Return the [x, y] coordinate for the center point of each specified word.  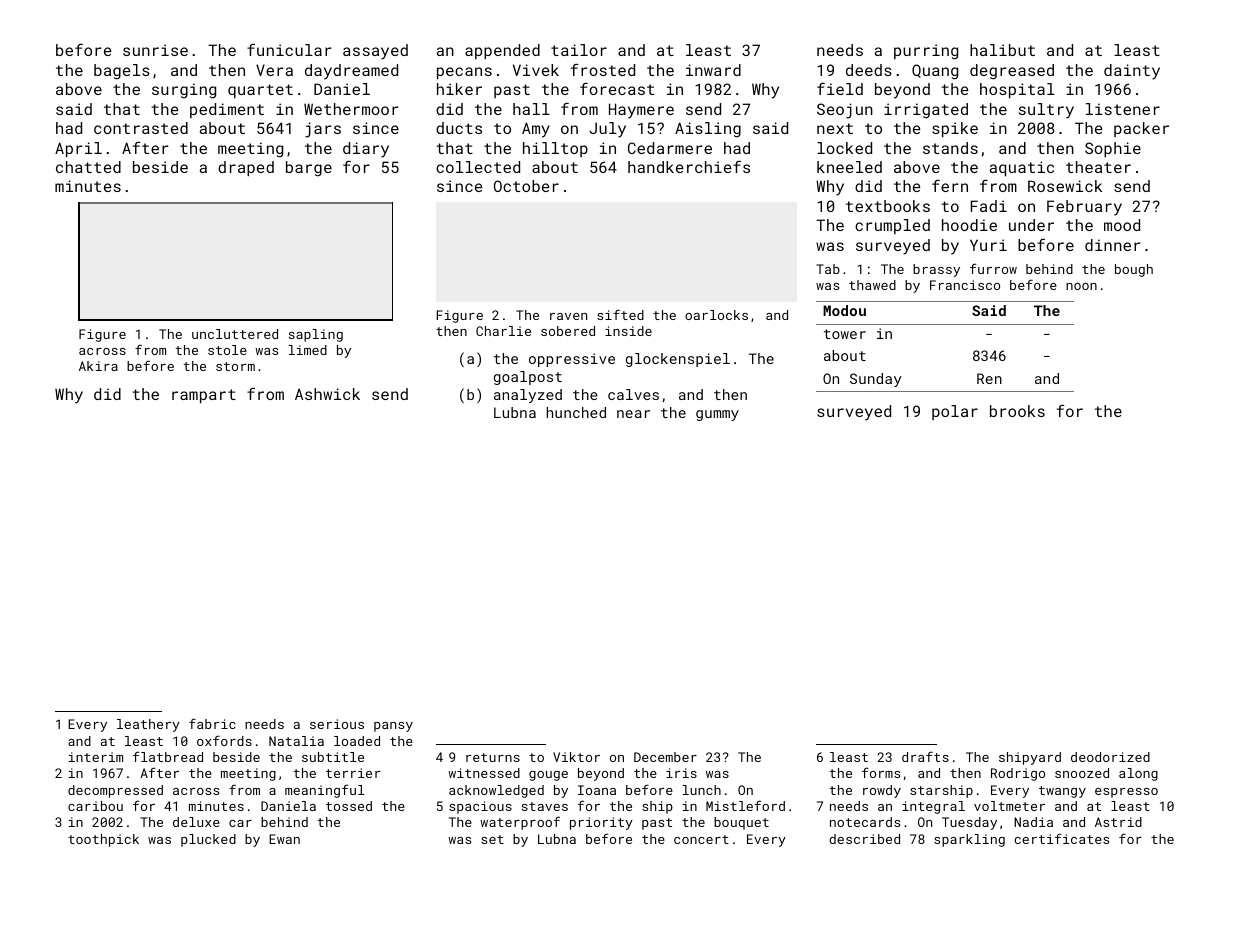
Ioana [597, 790]
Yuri [988, 245]
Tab [828, 269]
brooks [1017, 411]
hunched [576, 412]
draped [246, 168]
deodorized [1110, 757]
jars [323, 130]
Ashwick [327, 394]
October [526, 186]
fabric [212, 723]
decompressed [115, 791]
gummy [717, 415]
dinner [1112, 245]
